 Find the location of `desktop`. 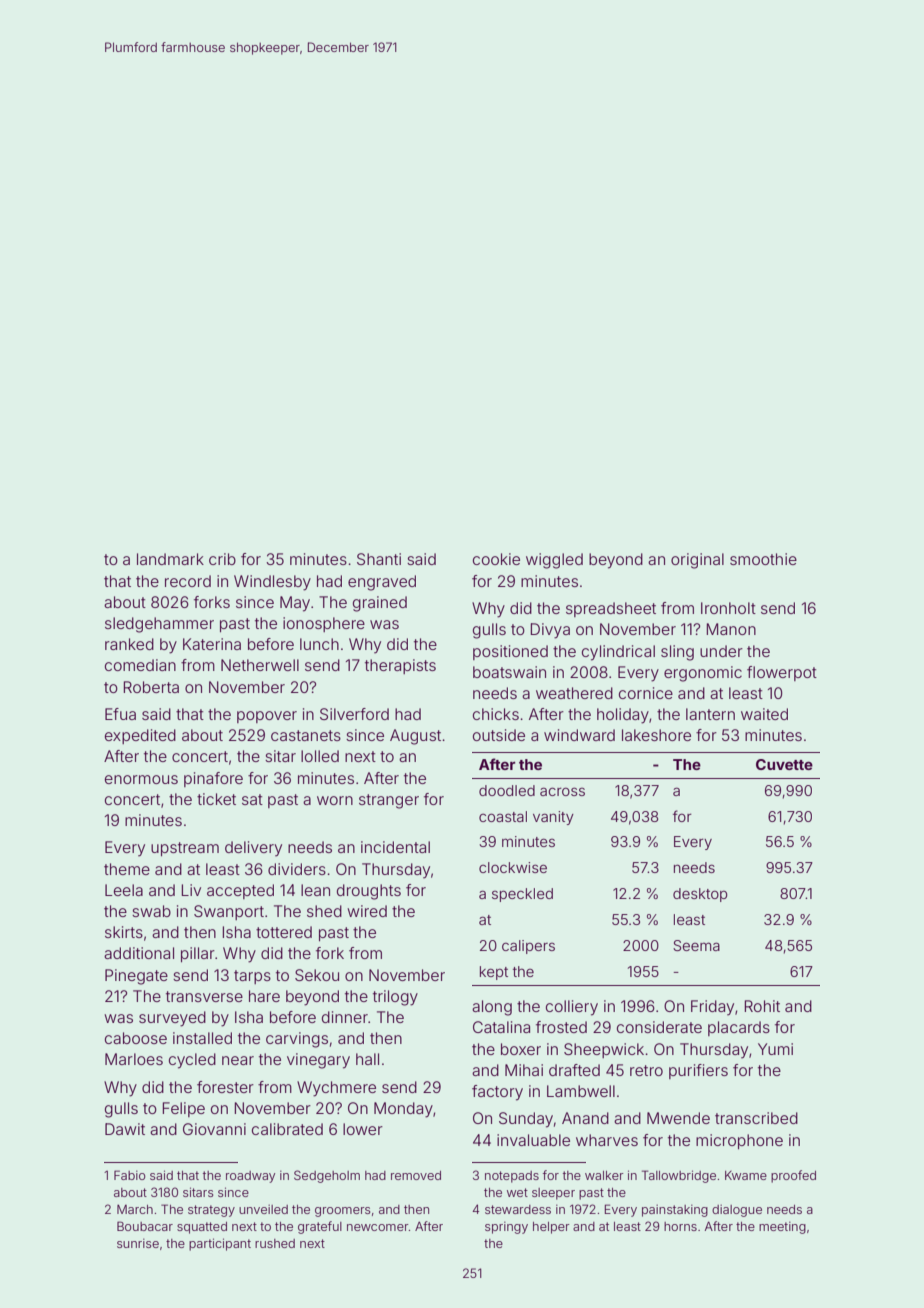

desktop is located at coordinates (700, 895).
